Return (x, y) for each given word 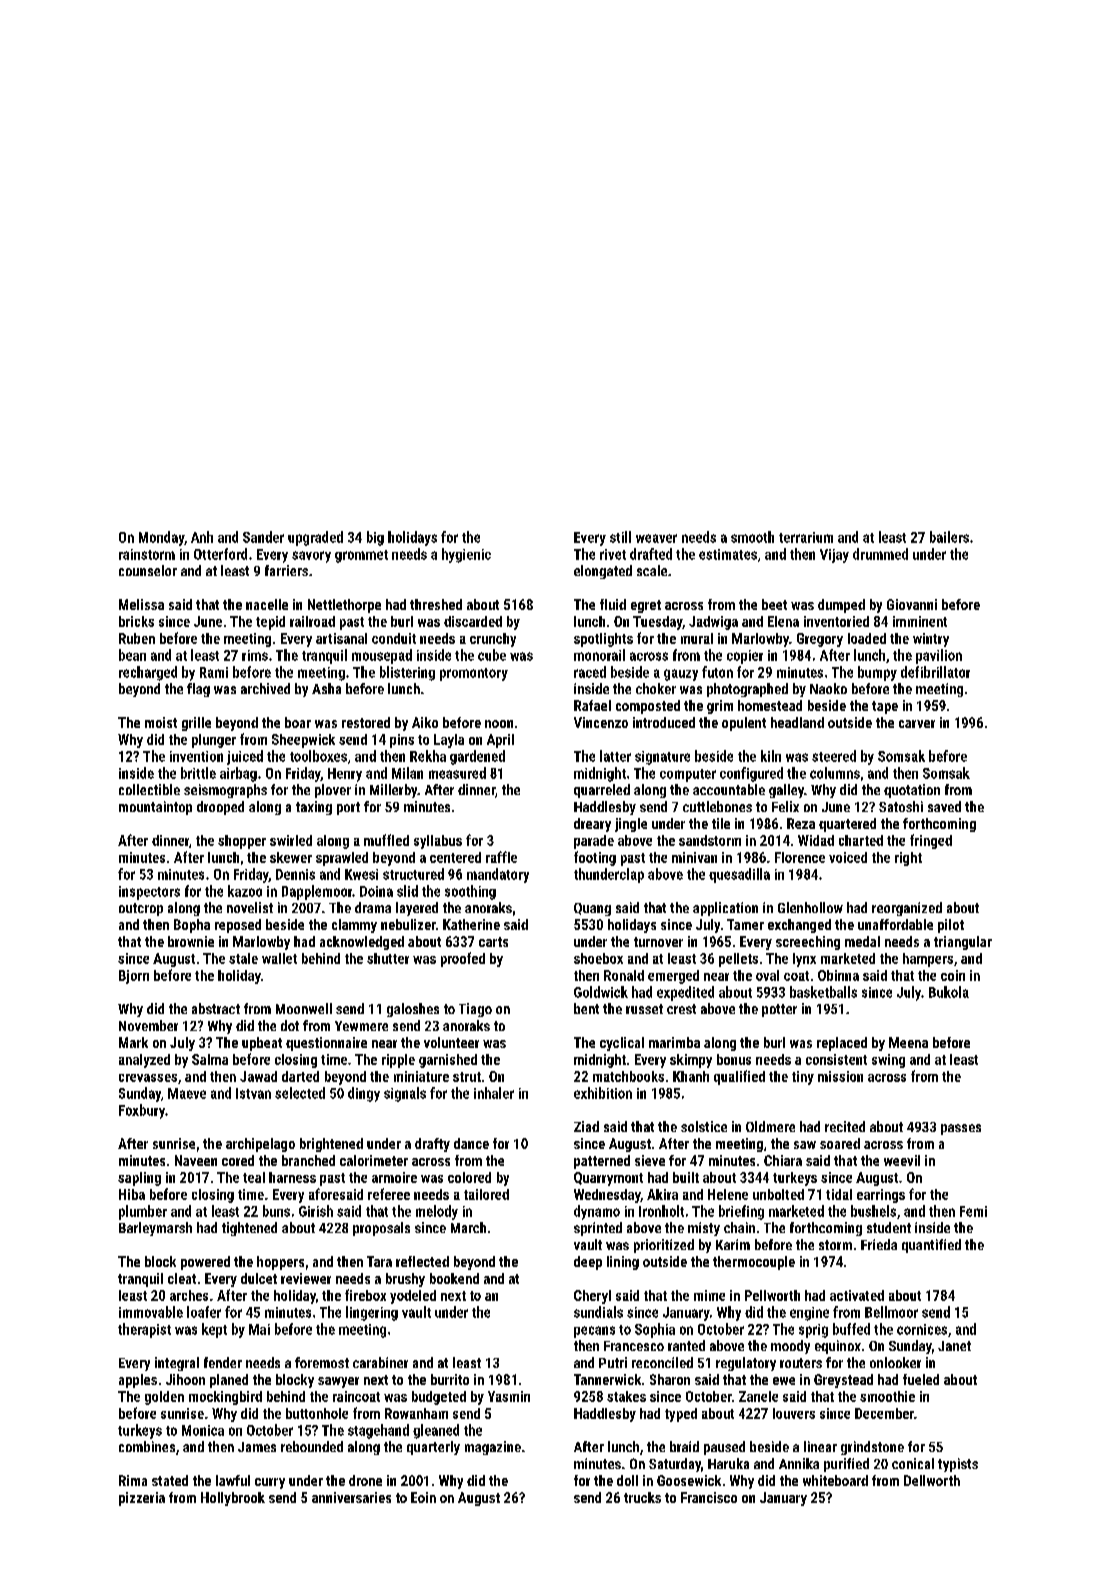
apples (138, 1381)
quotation (912, 791)
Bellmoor (891, 1312)
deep (588, 1263)
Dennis (295, 874)
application (725, 909)
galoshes (413, 1010)
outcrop (141, 909)
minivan (694, 857)
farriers (286, 570)
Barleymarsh (155, 1229)
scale (652, 570)
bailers (949, 537)
